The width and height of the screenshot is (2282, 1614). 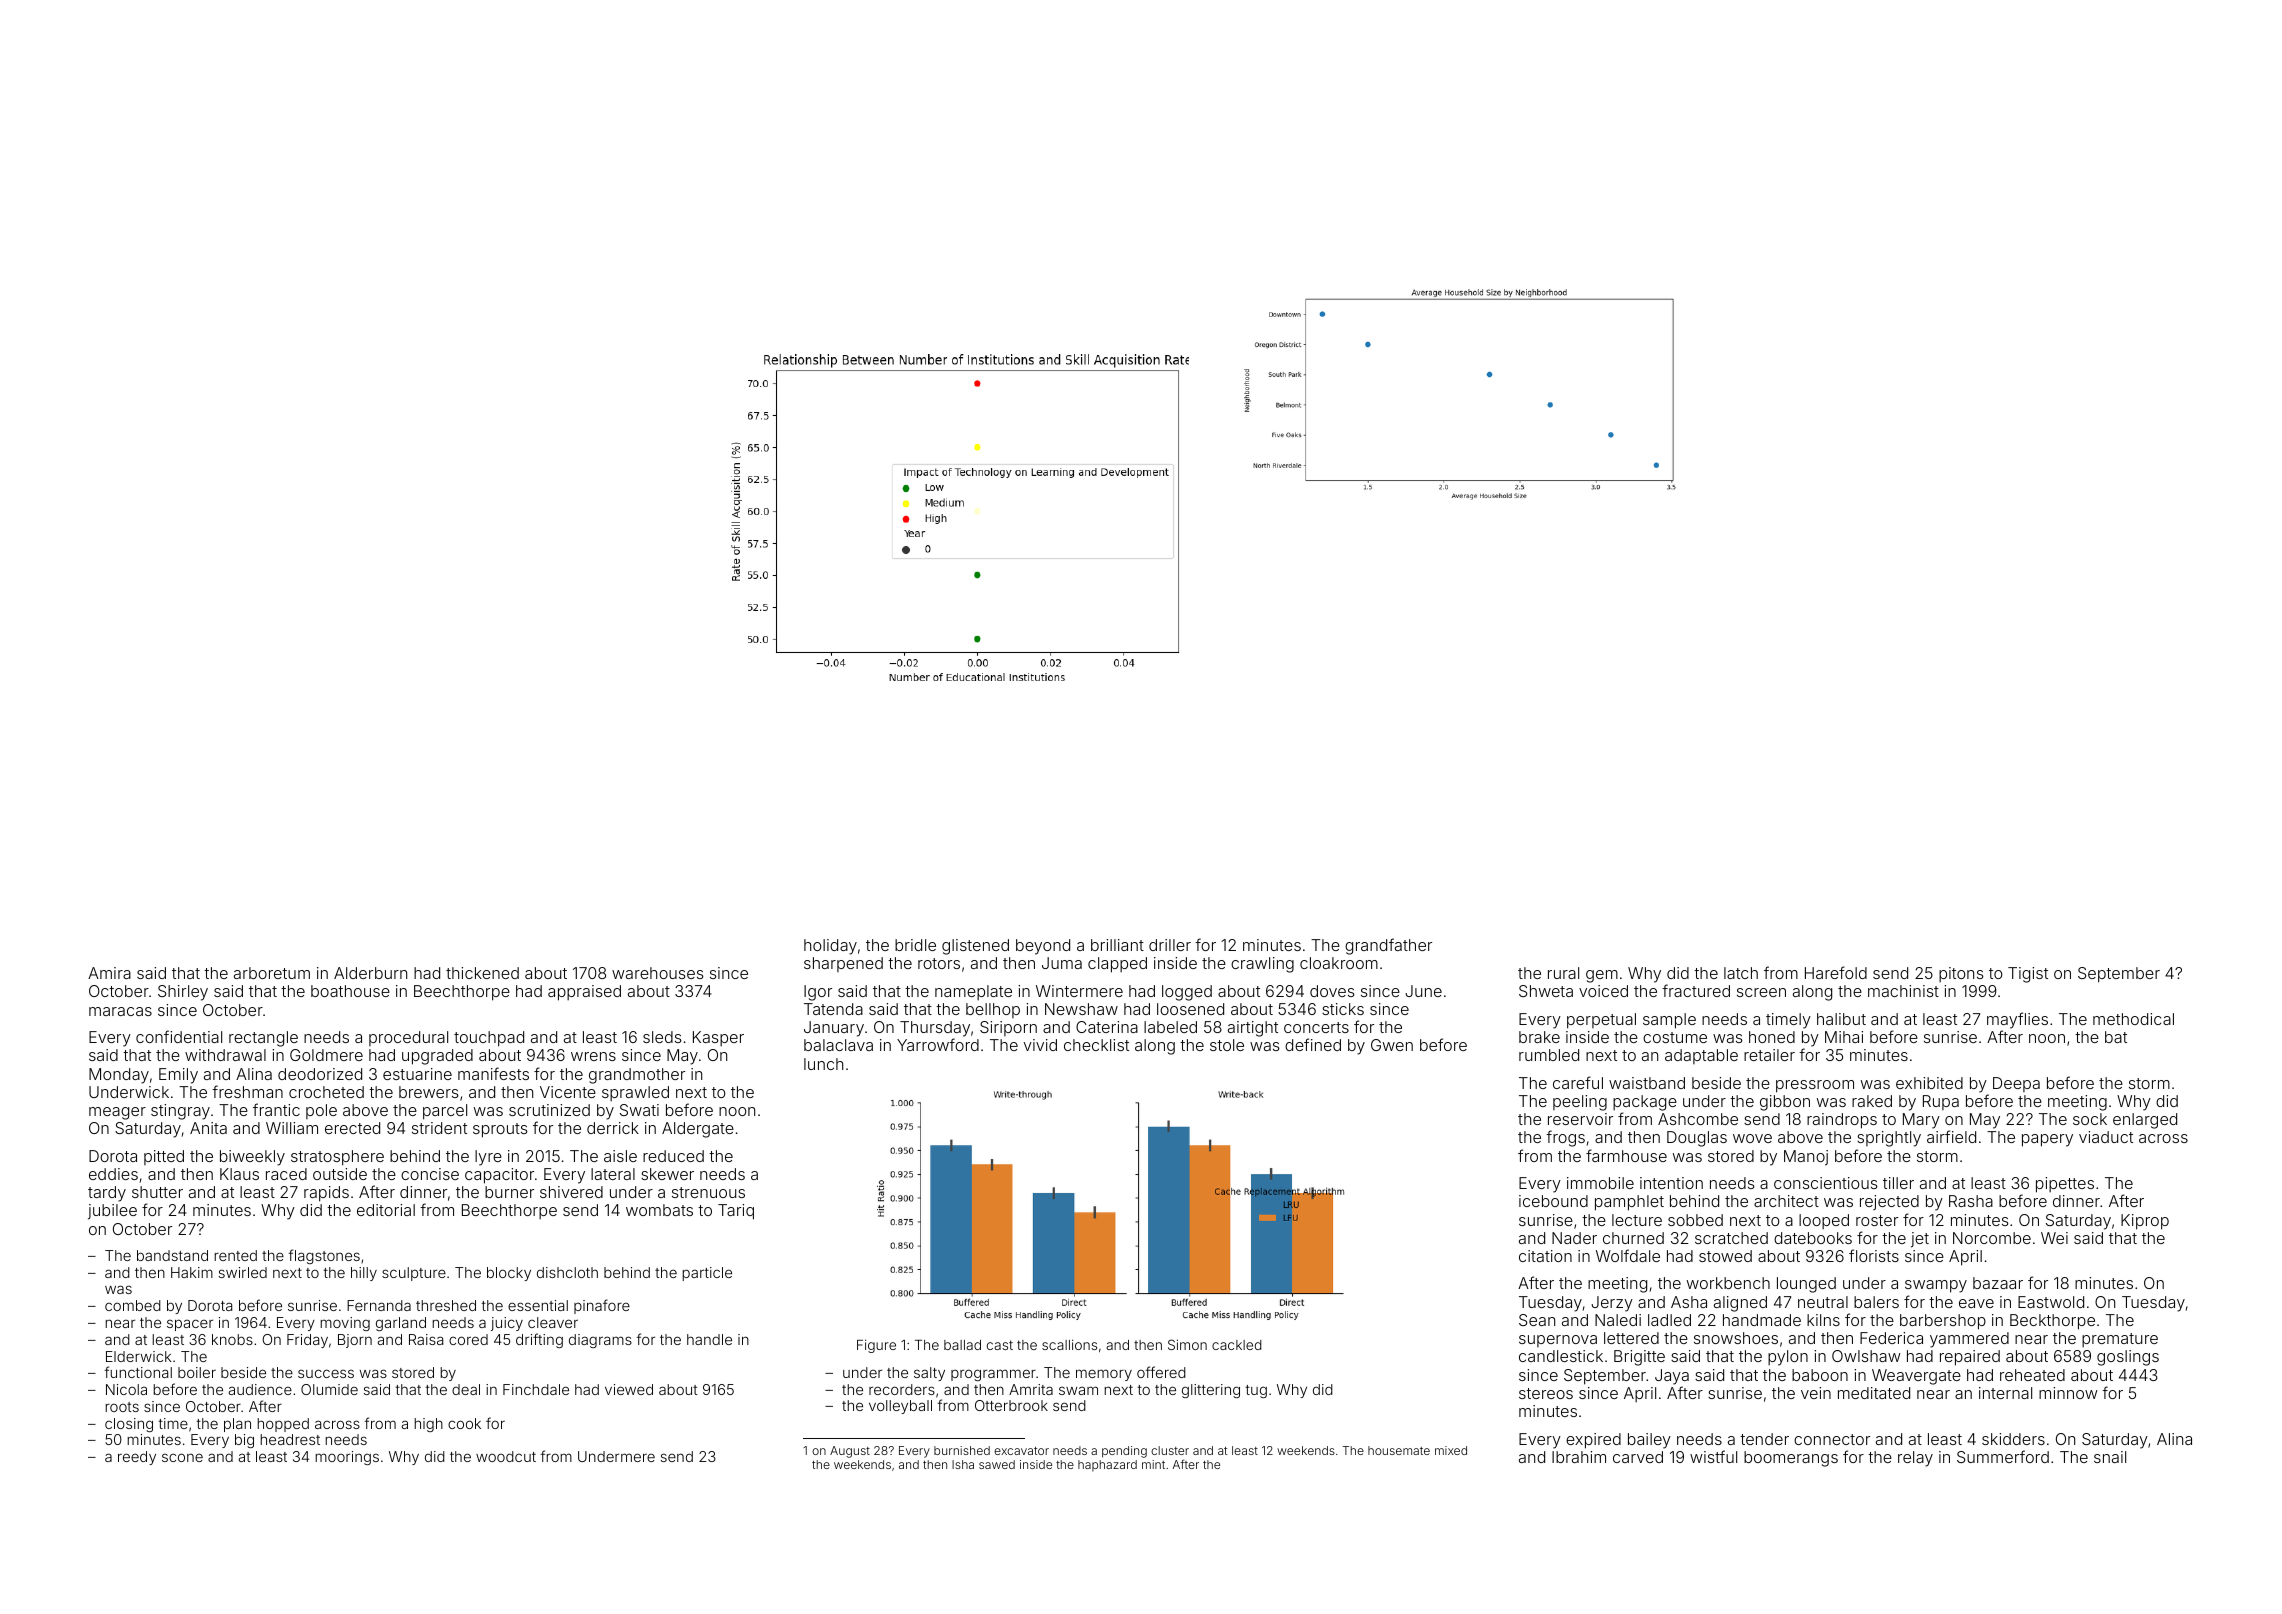 I want to click on driller, so click(x=1170, y=945).
